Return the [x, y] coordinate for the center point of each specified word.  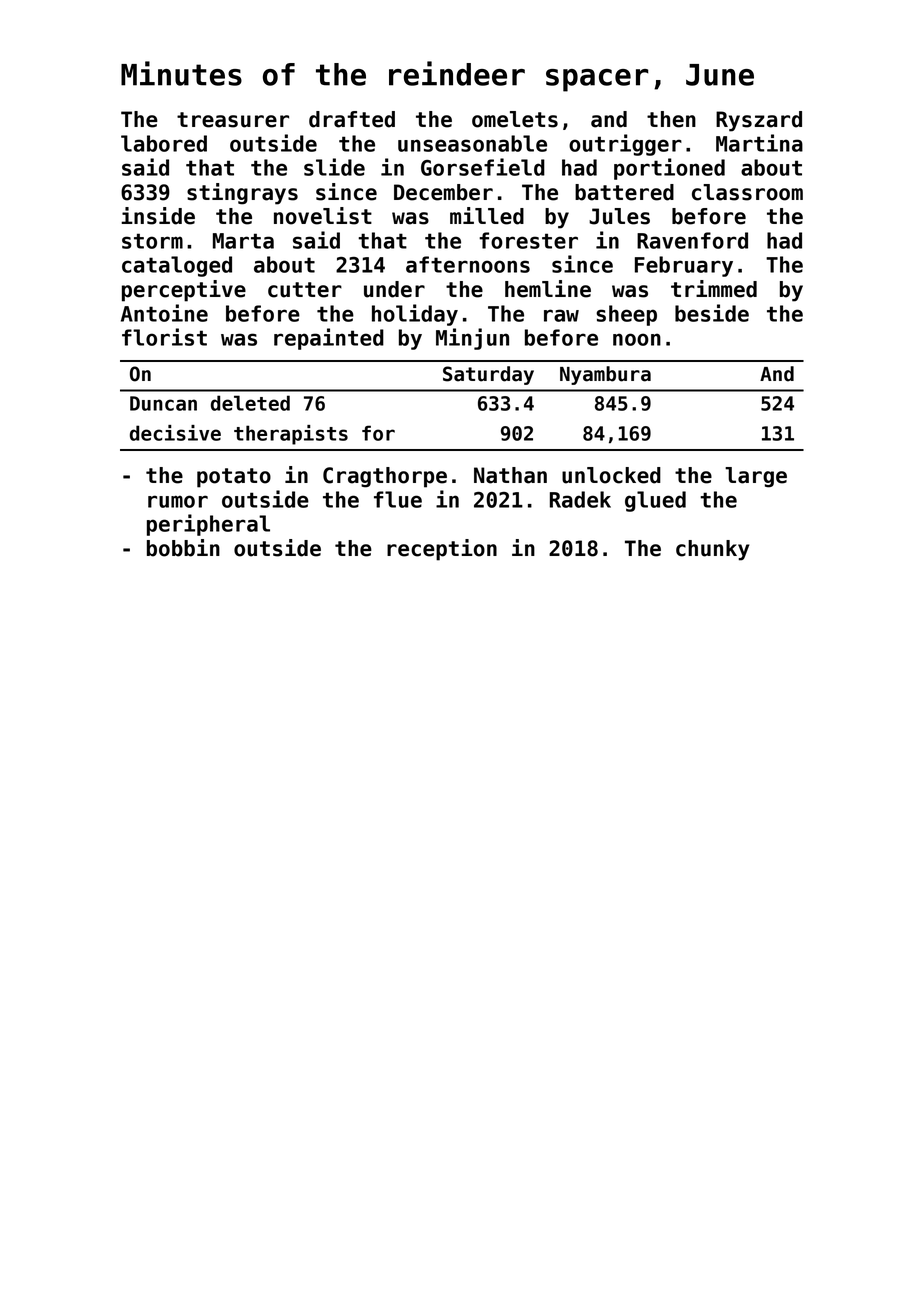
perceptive [184, 291]
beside [712, 313]
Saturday [488, 375]
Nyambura [605, 375]
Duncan [163, 403]
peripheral [208, 525]
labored [164, 143]
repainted [329, 339]
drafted [352, 119]
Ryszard [759, 121]
